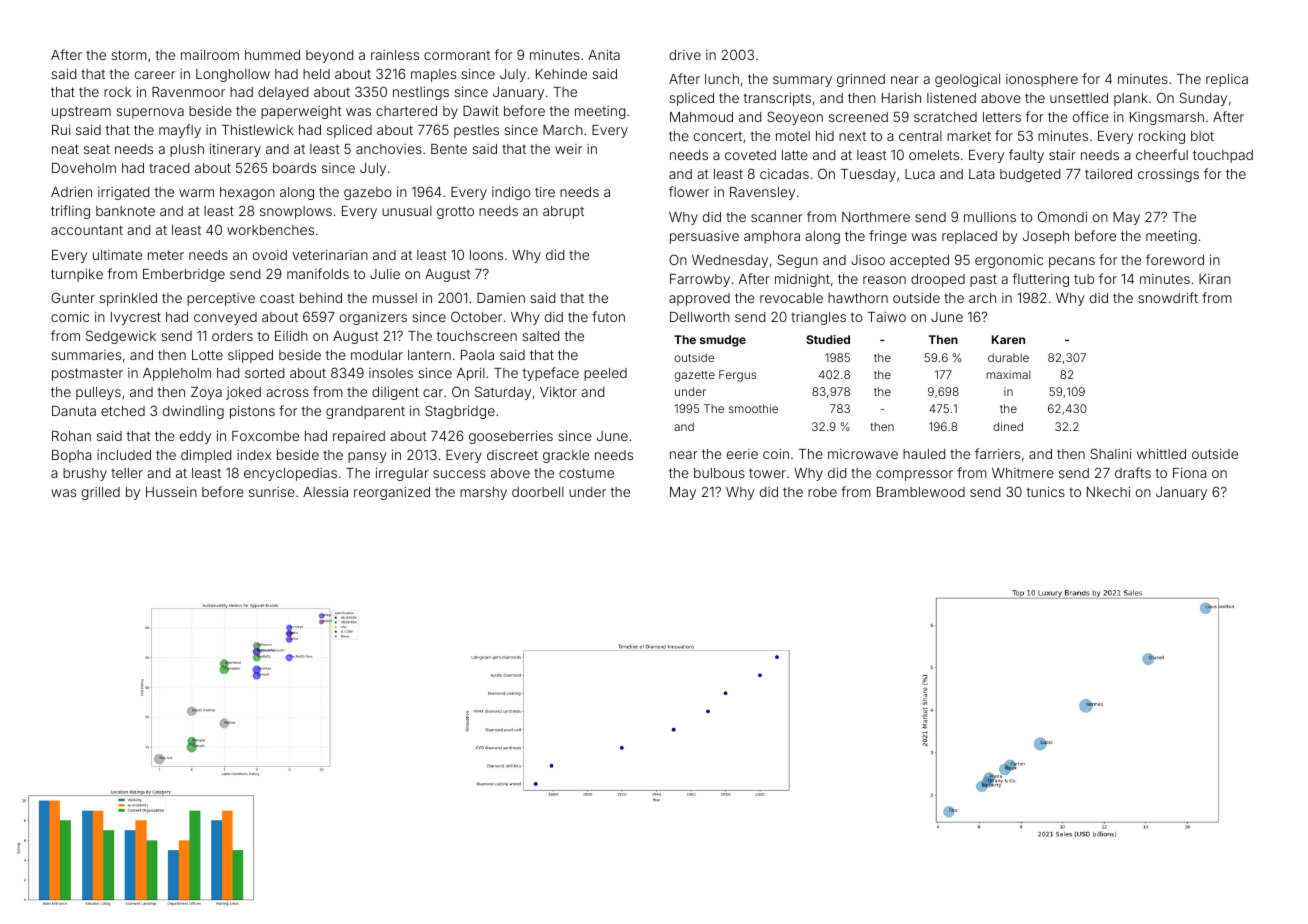 This screenshot has height=924, width=1308. What do you see at coordinates (72, 456) in the screenshot?
I see `Bopha` at bounding box center [72, 456].
